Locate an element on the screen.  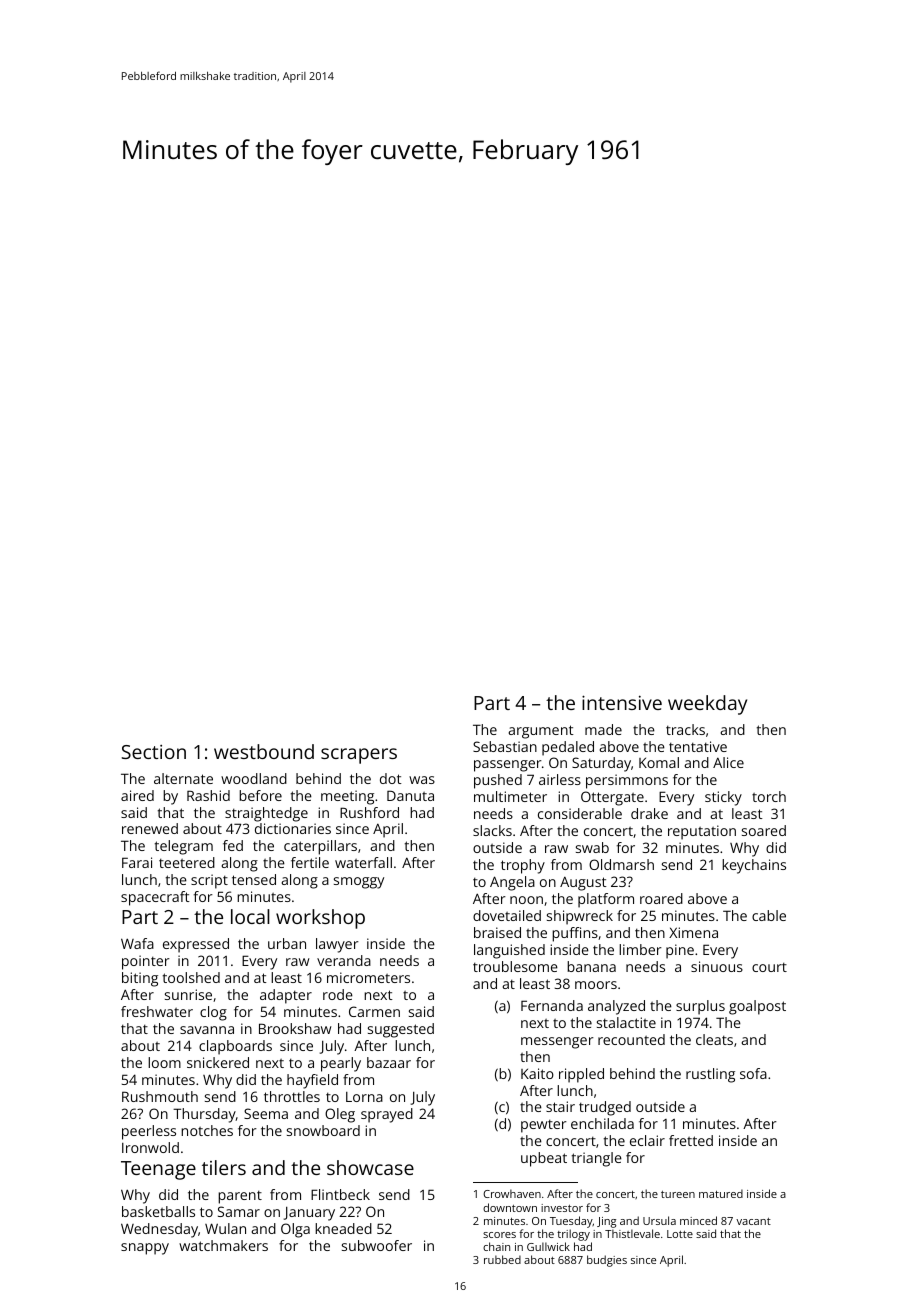
sprayed is located at coordinates (387, 1115).
